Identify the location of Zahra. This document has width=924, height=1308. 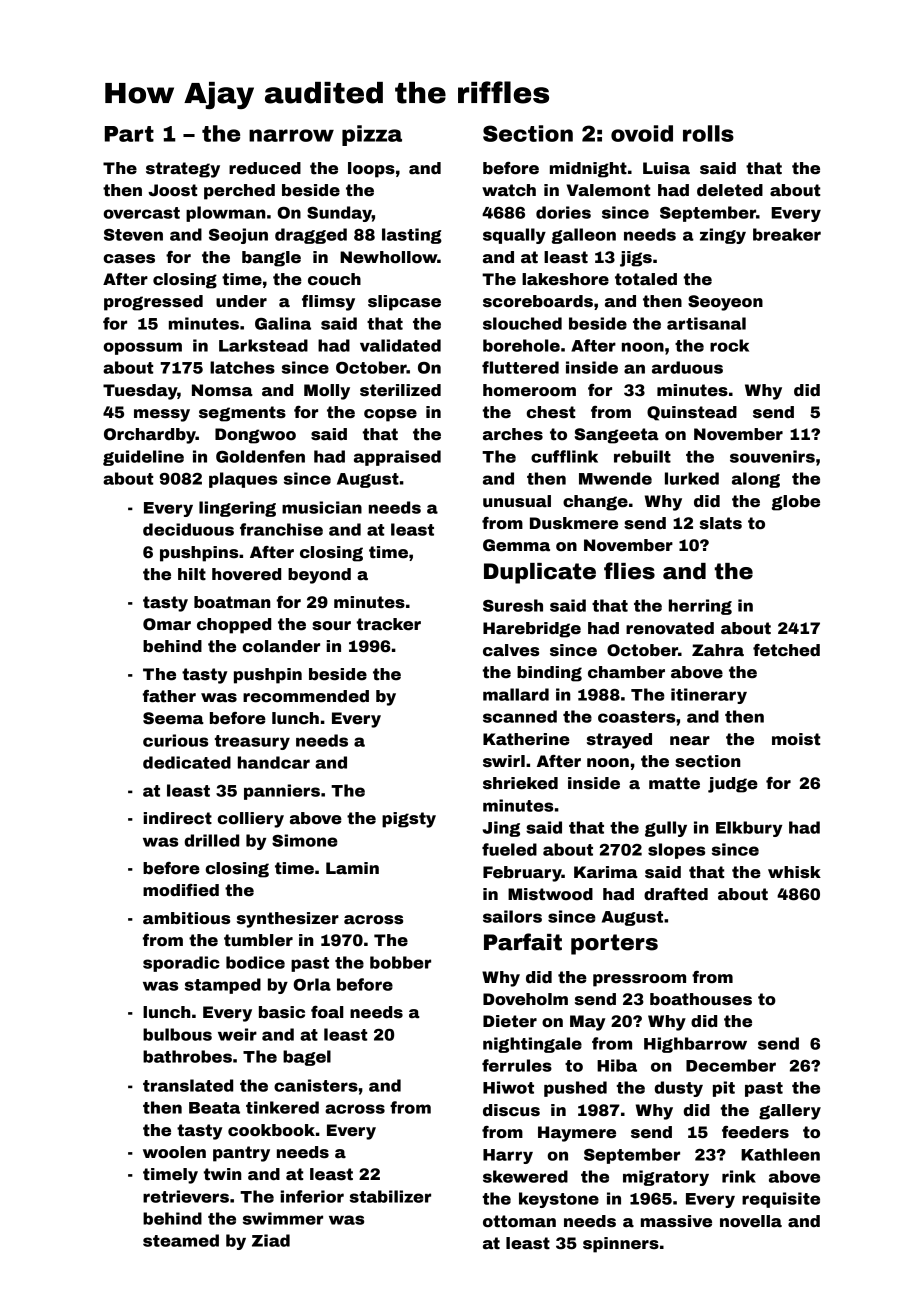
(718, 650).
